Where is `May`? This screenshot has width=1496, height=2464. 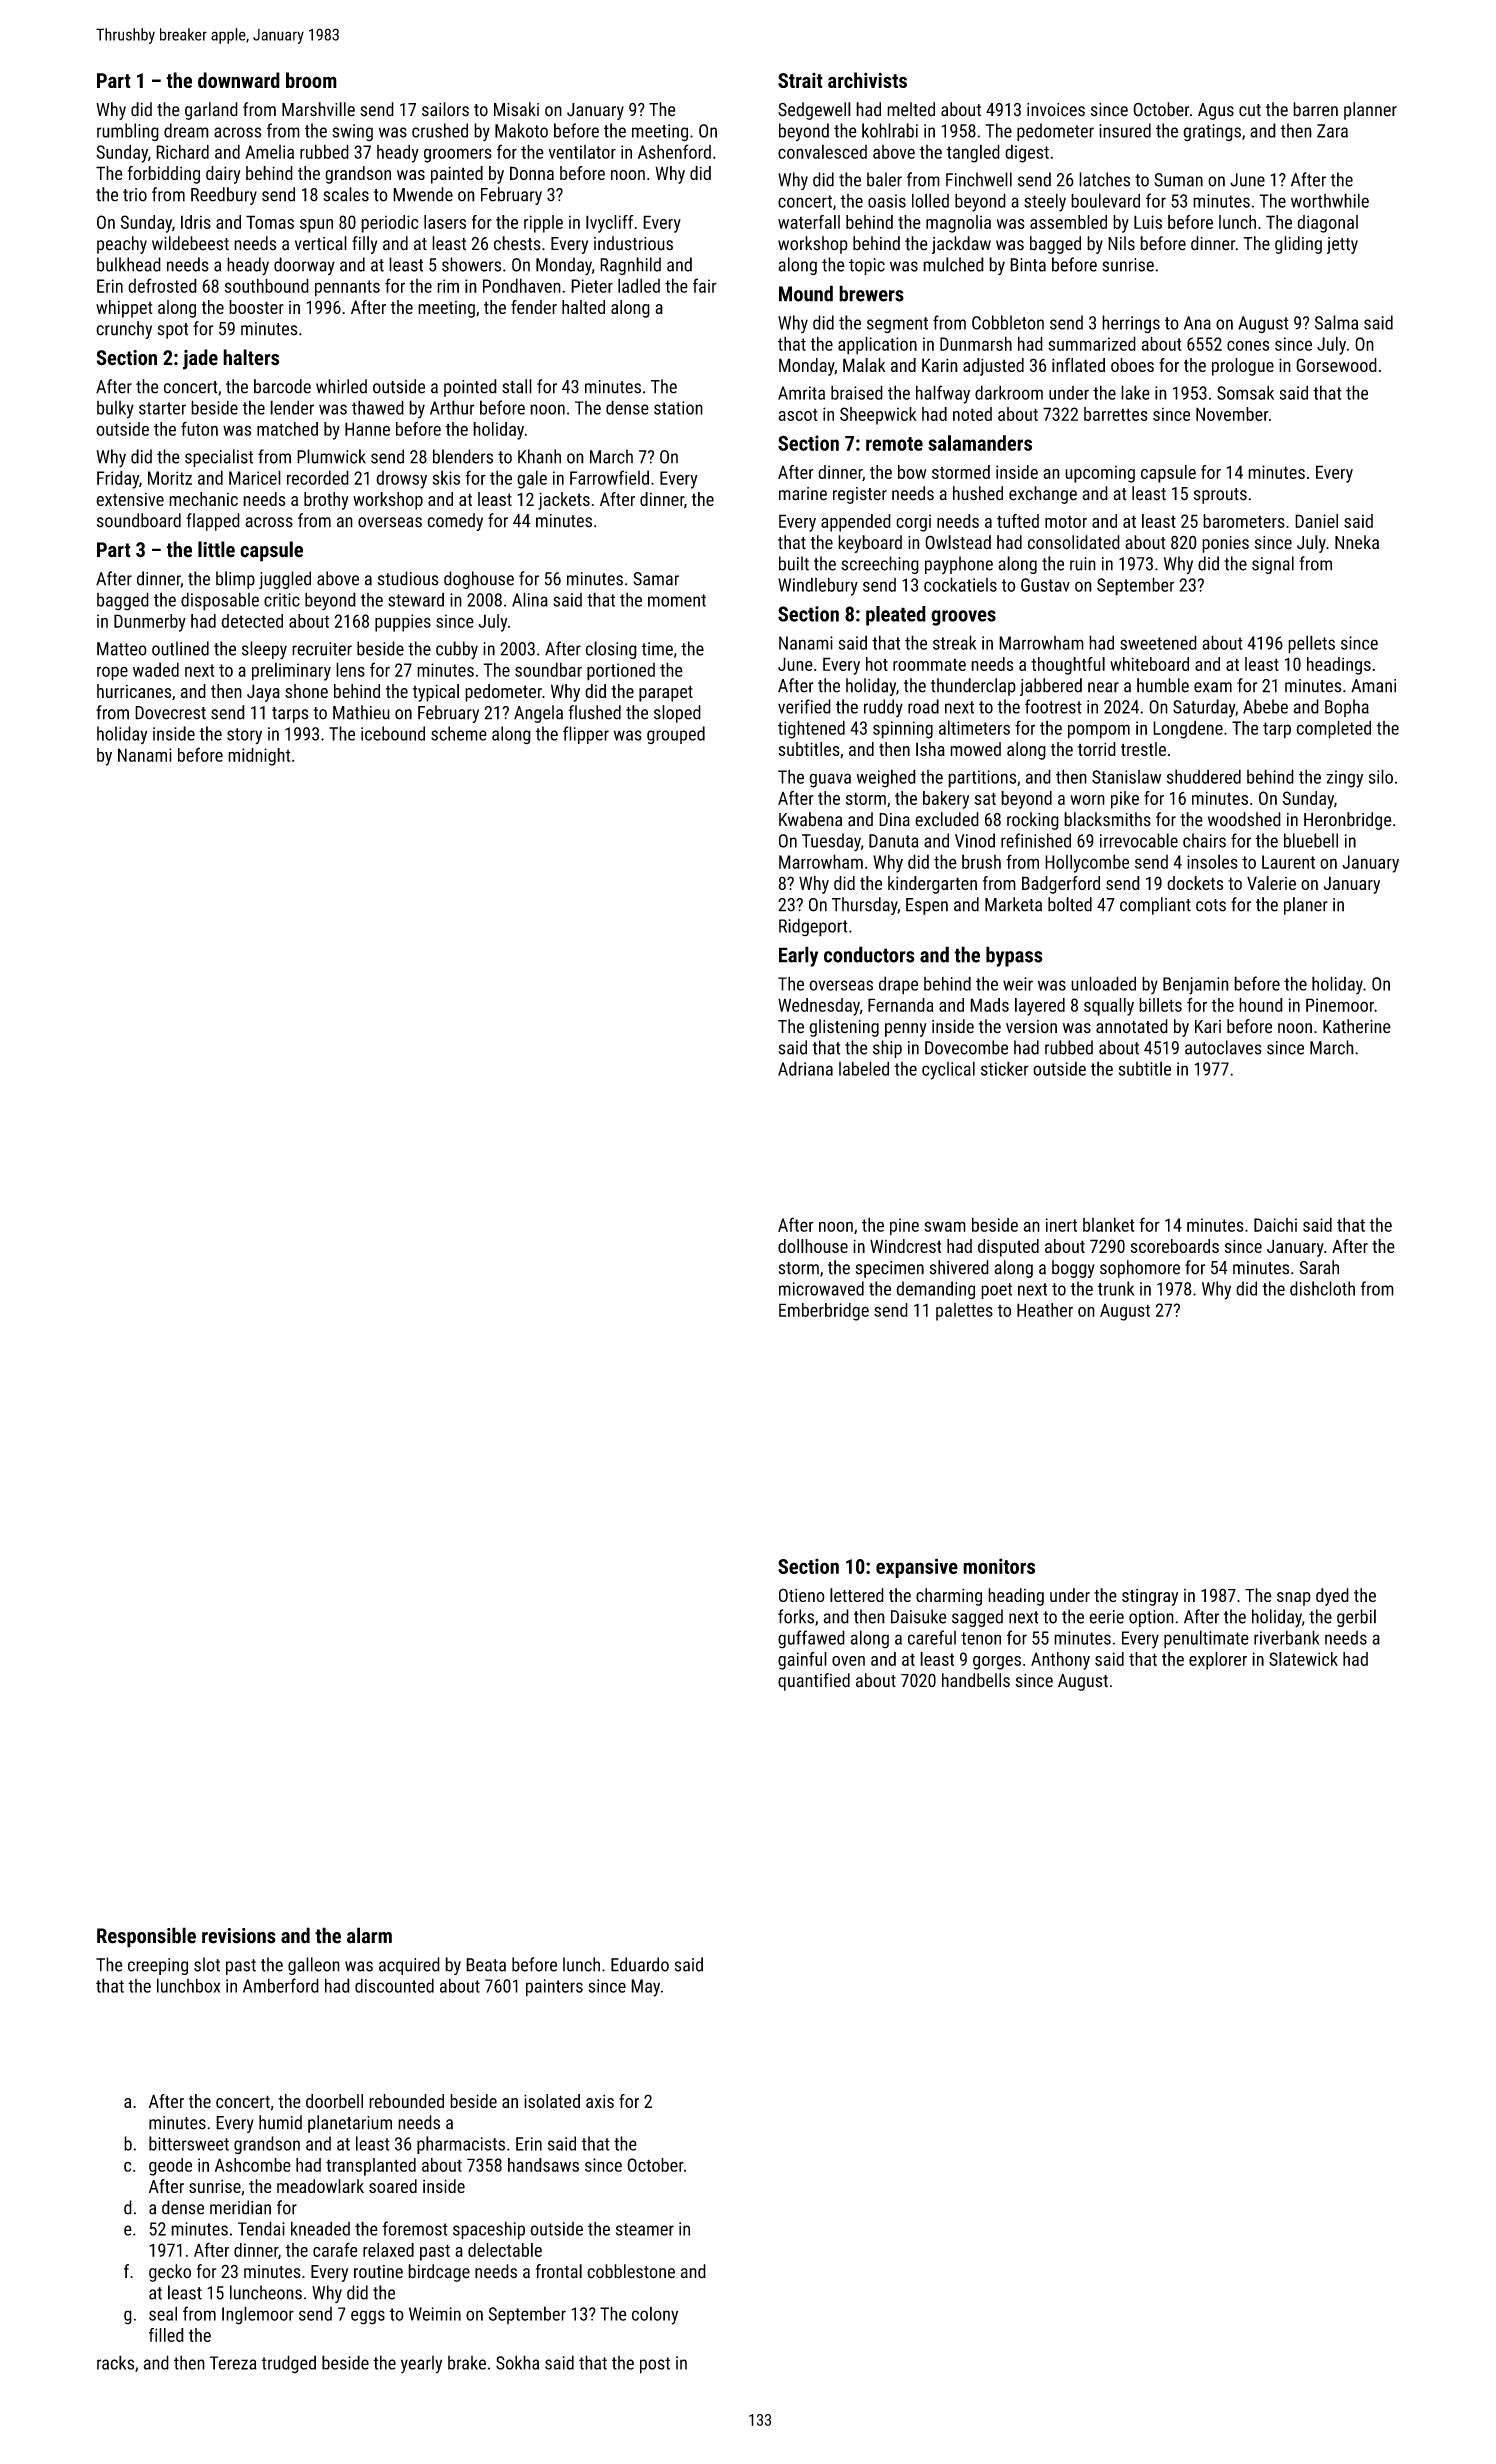
May is located at coordinates (645, 1988).
